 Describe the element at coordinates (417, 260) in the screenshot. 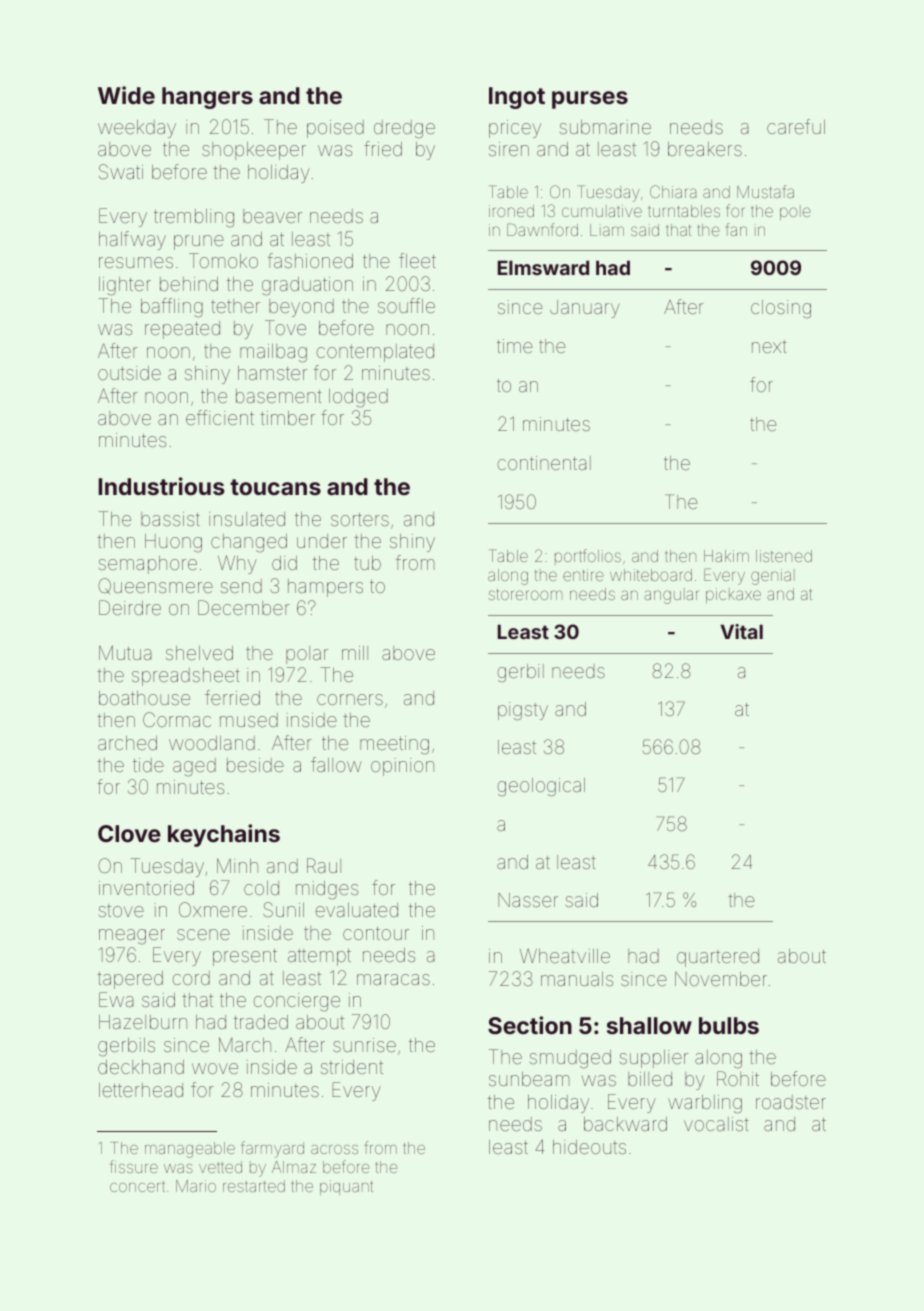

I see `fleet` at that location.
